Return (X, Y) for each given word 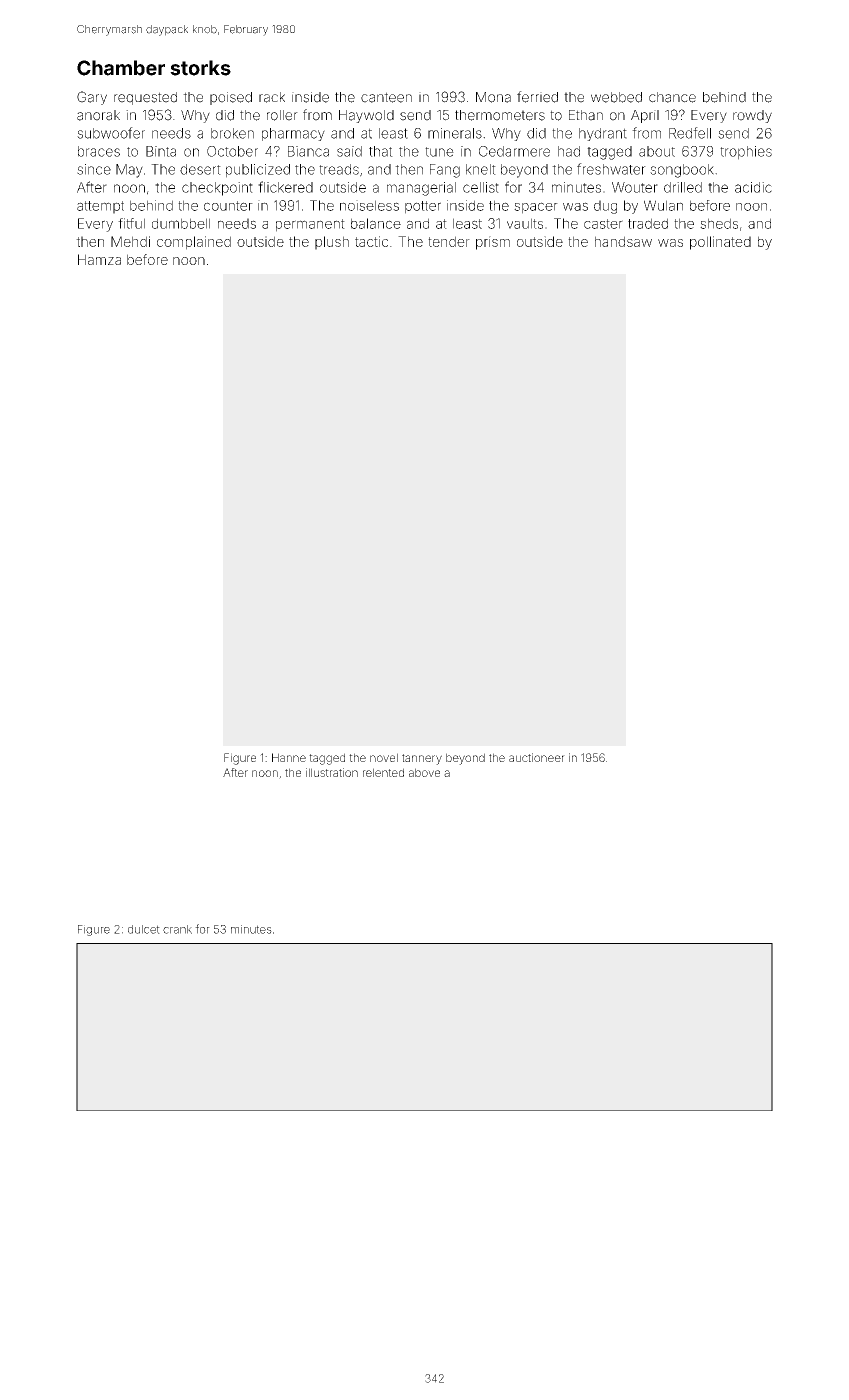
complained (194, 243)
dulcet (144, 929)
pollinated (720, 243)
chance (672, 97)
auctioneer (537, 757)
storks (200, 68)
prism (493, 243)
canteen (386, 97)
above (424, 772)
